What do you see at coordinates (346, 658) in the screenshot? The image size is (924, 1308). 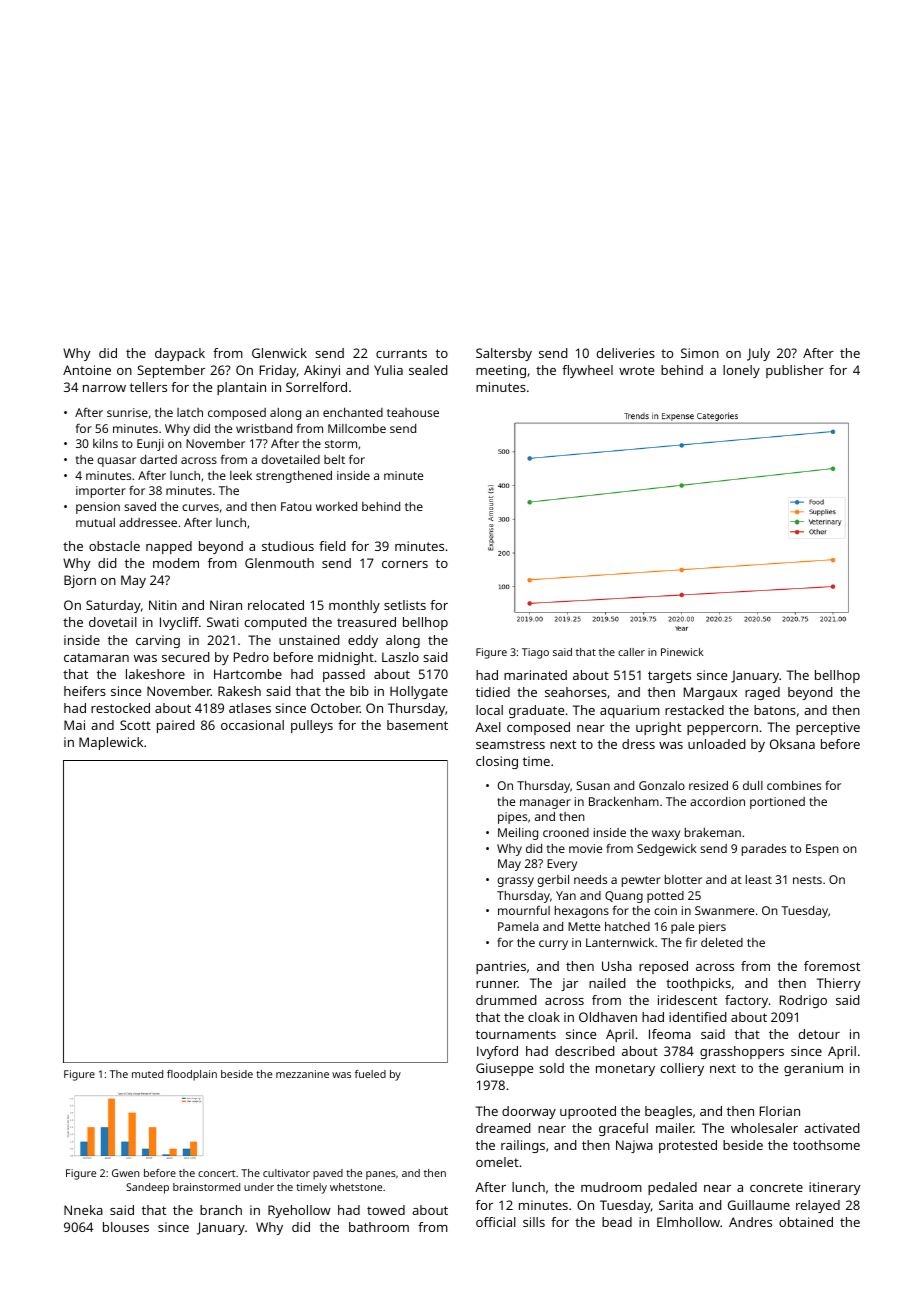 I see `midnight` at bounding box center [346, 658].
